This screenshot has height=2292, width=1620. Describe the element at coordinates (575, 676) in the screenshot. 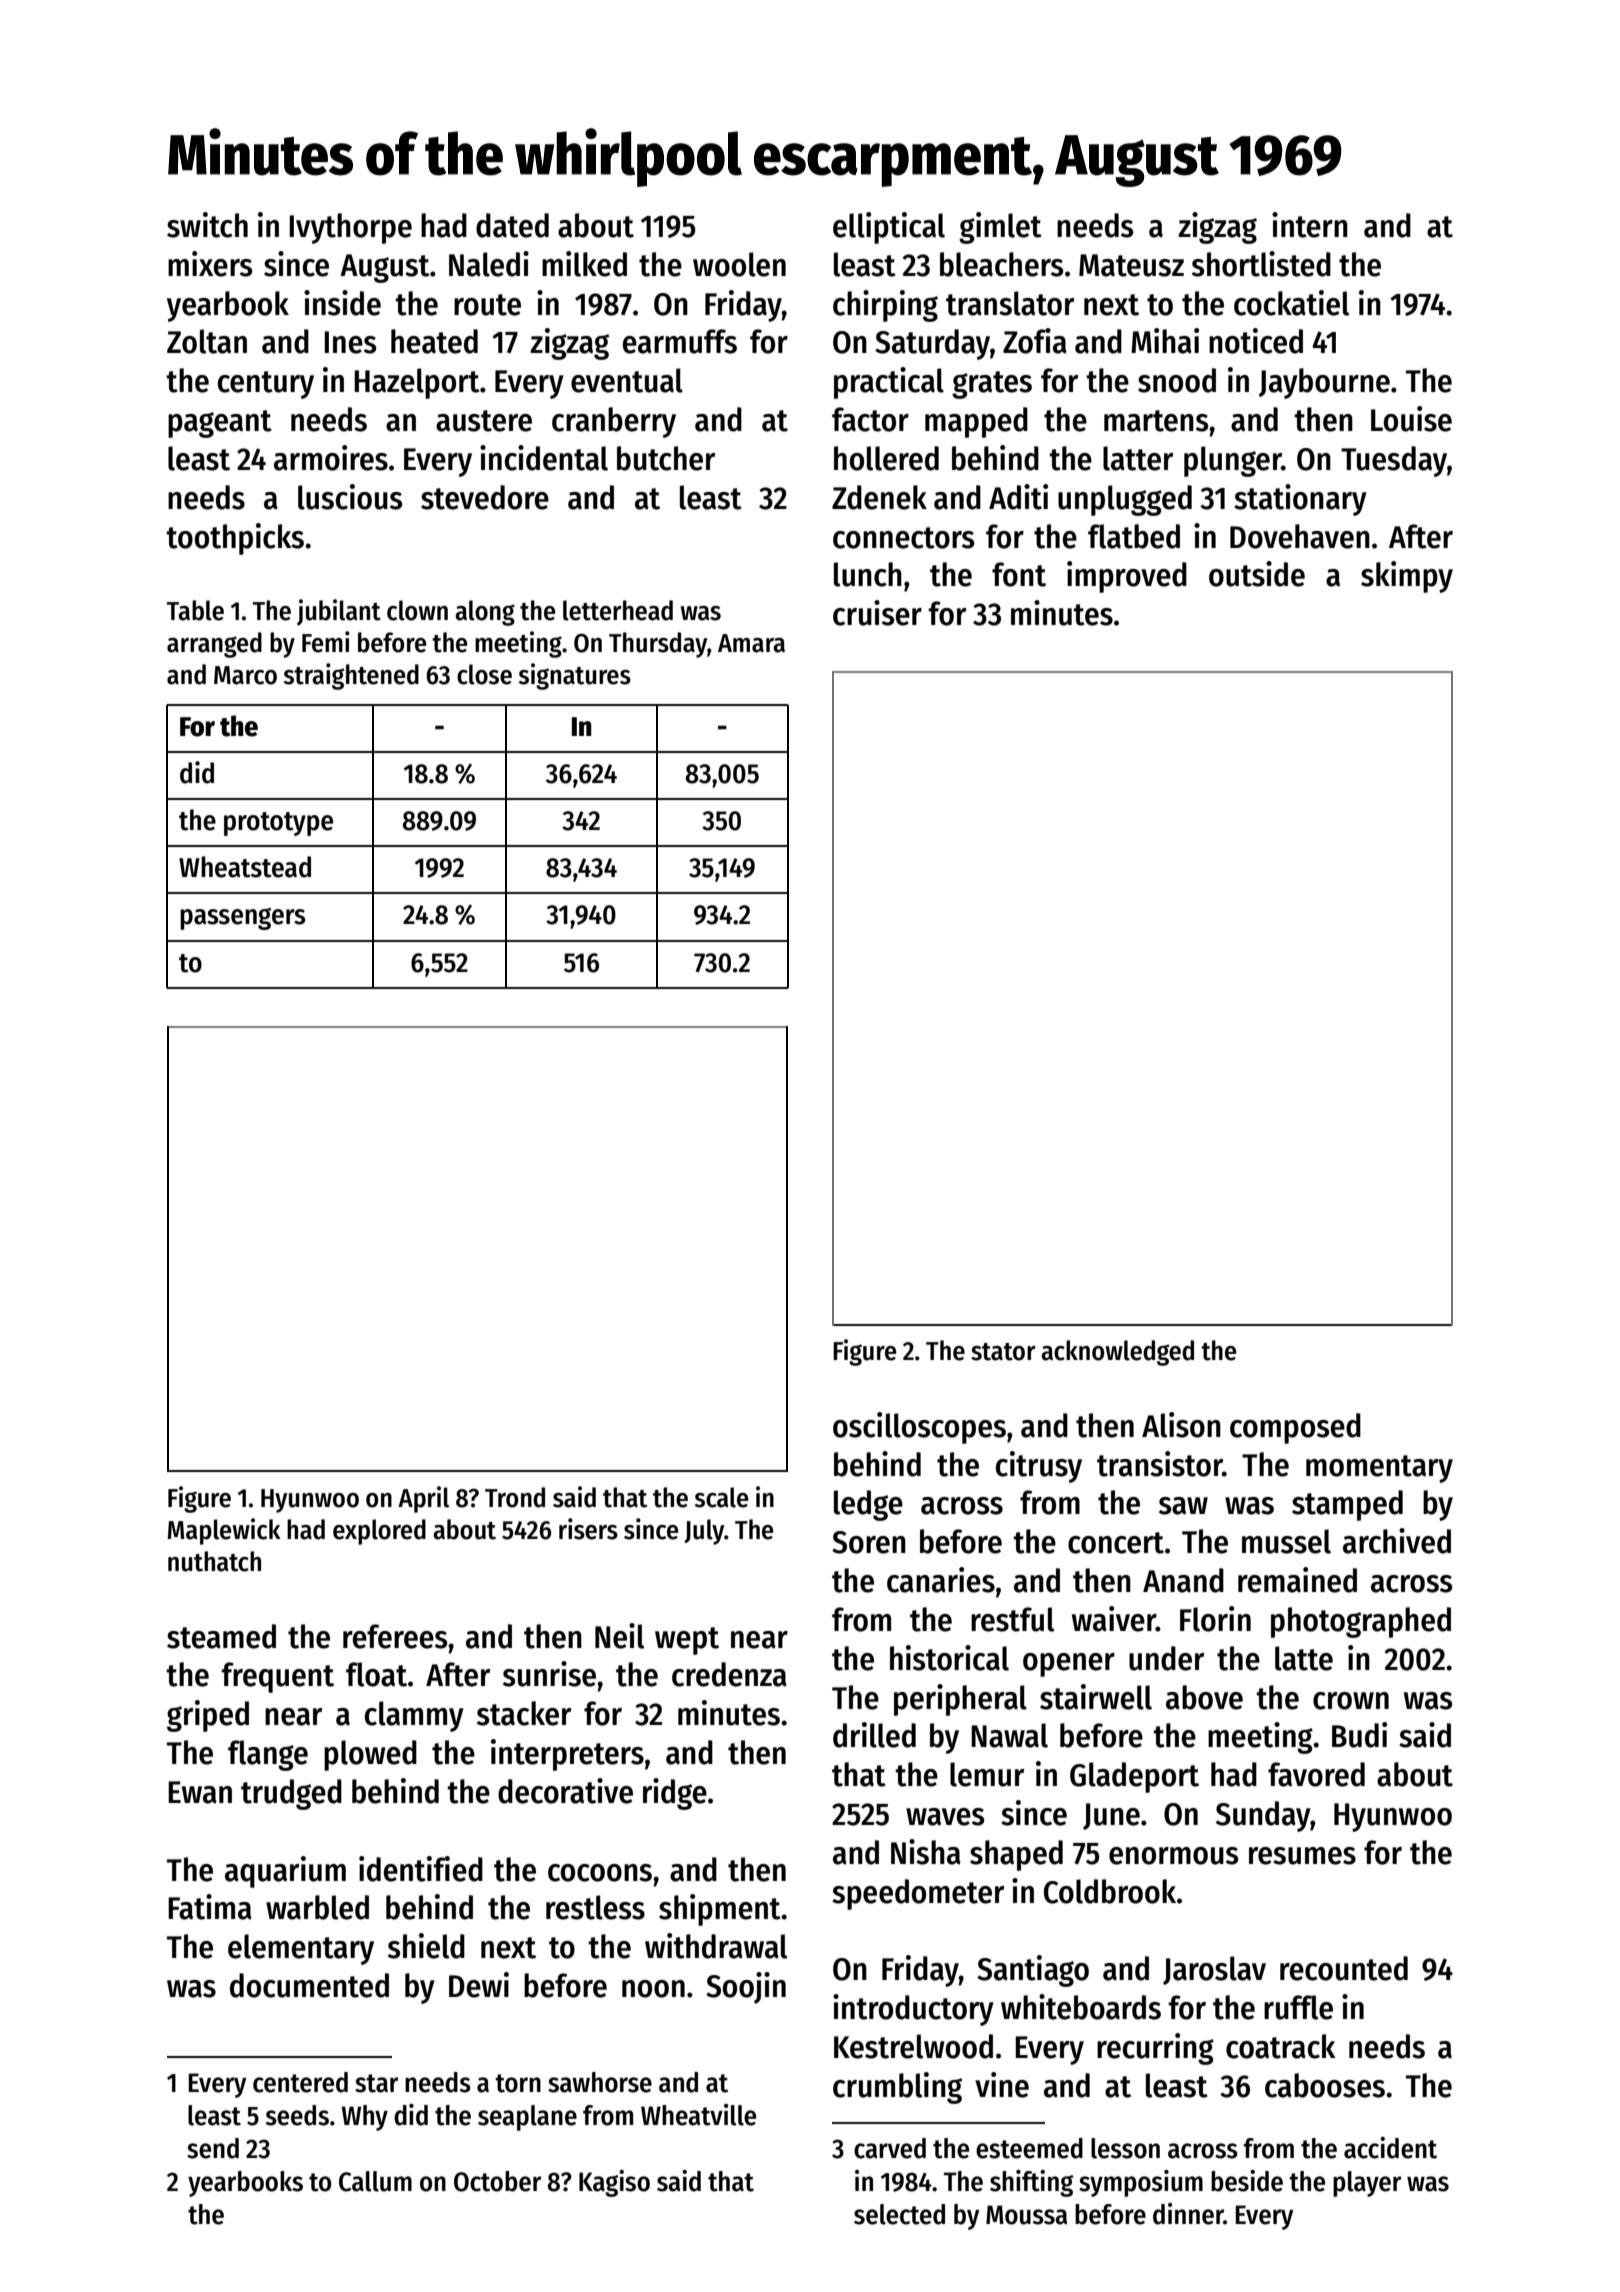

I see `signatures` at that location.
